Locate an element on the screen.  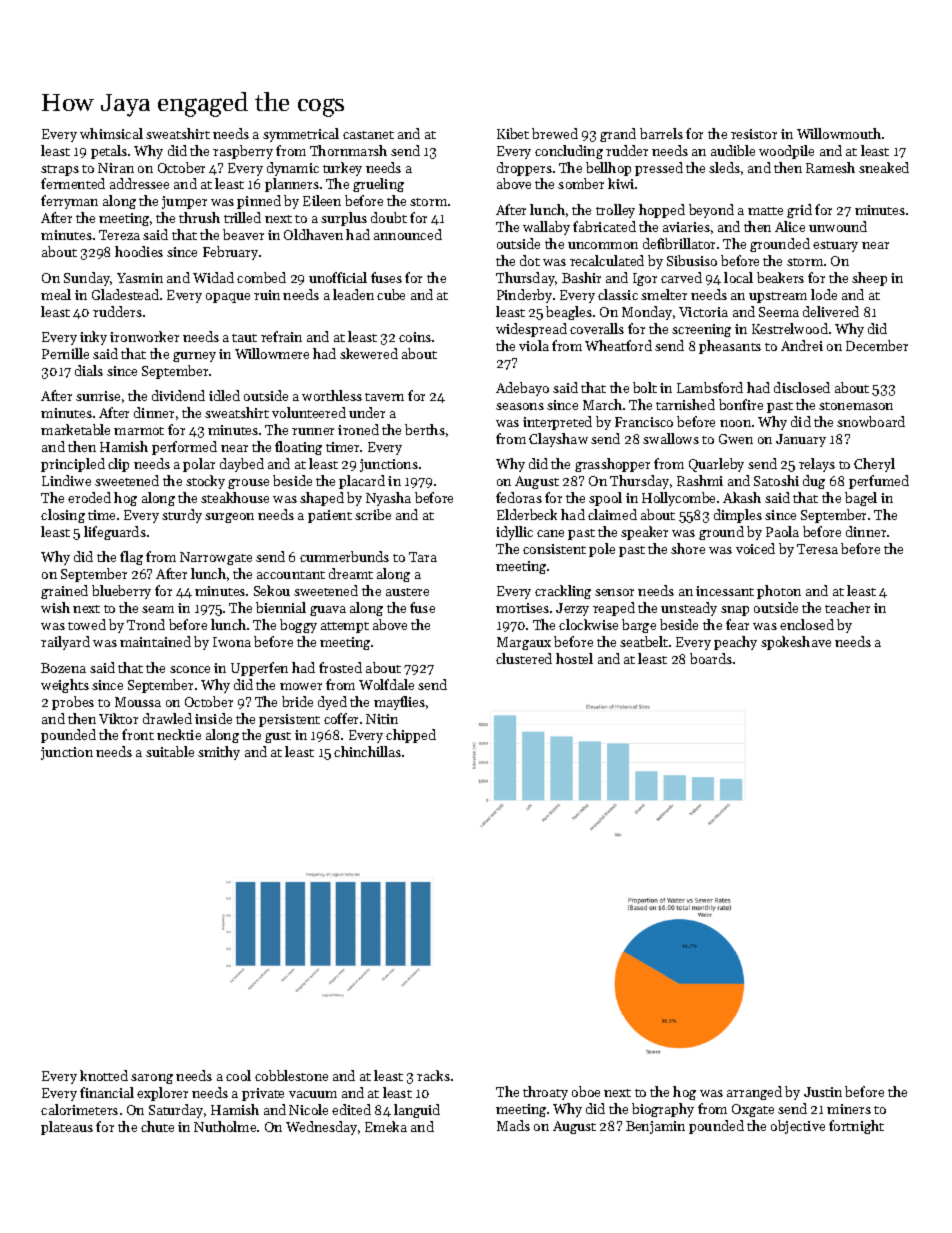
resistor is located at coordinates (754, 134).
